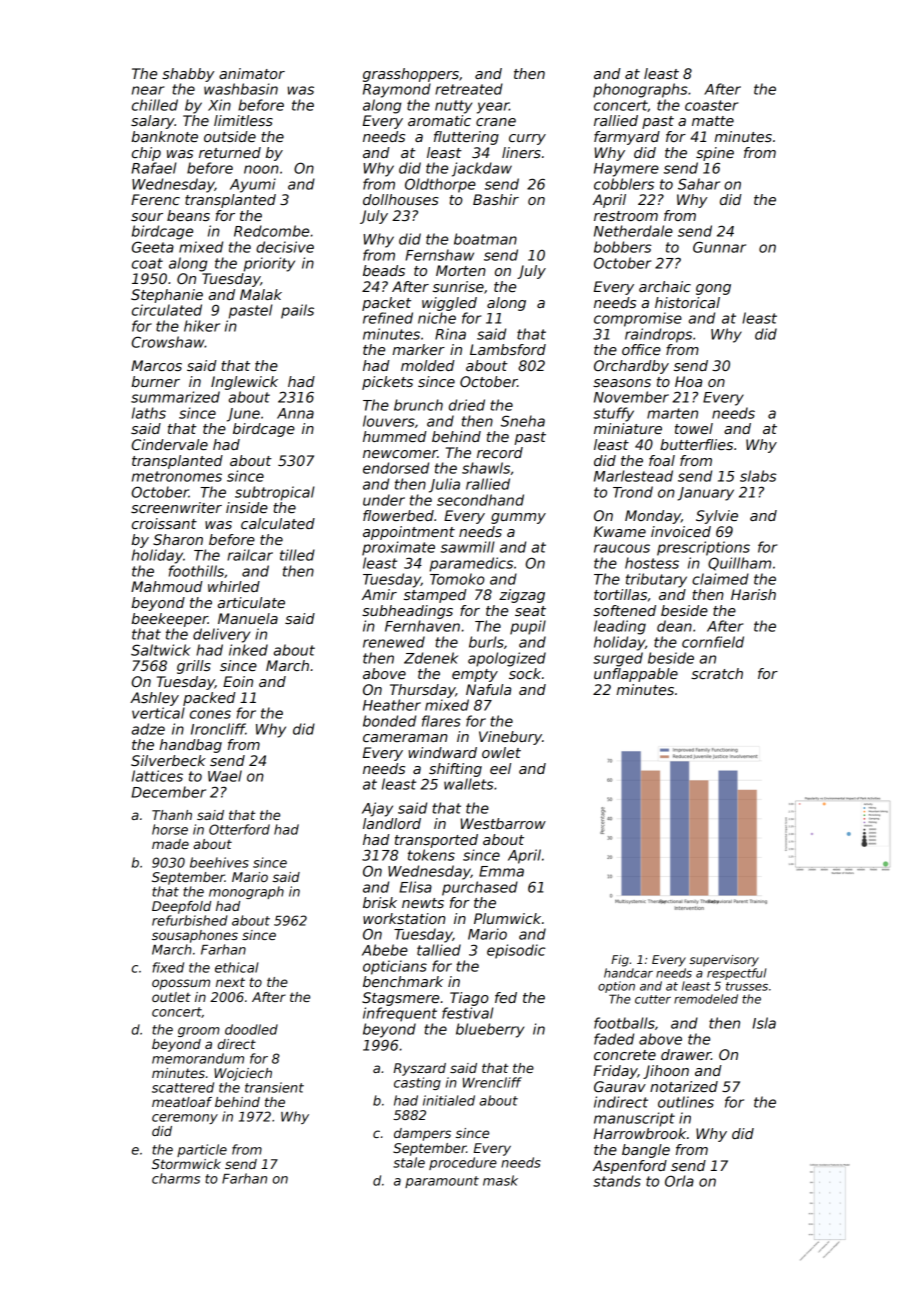  I want to click on tilled, so click(297, 555).
